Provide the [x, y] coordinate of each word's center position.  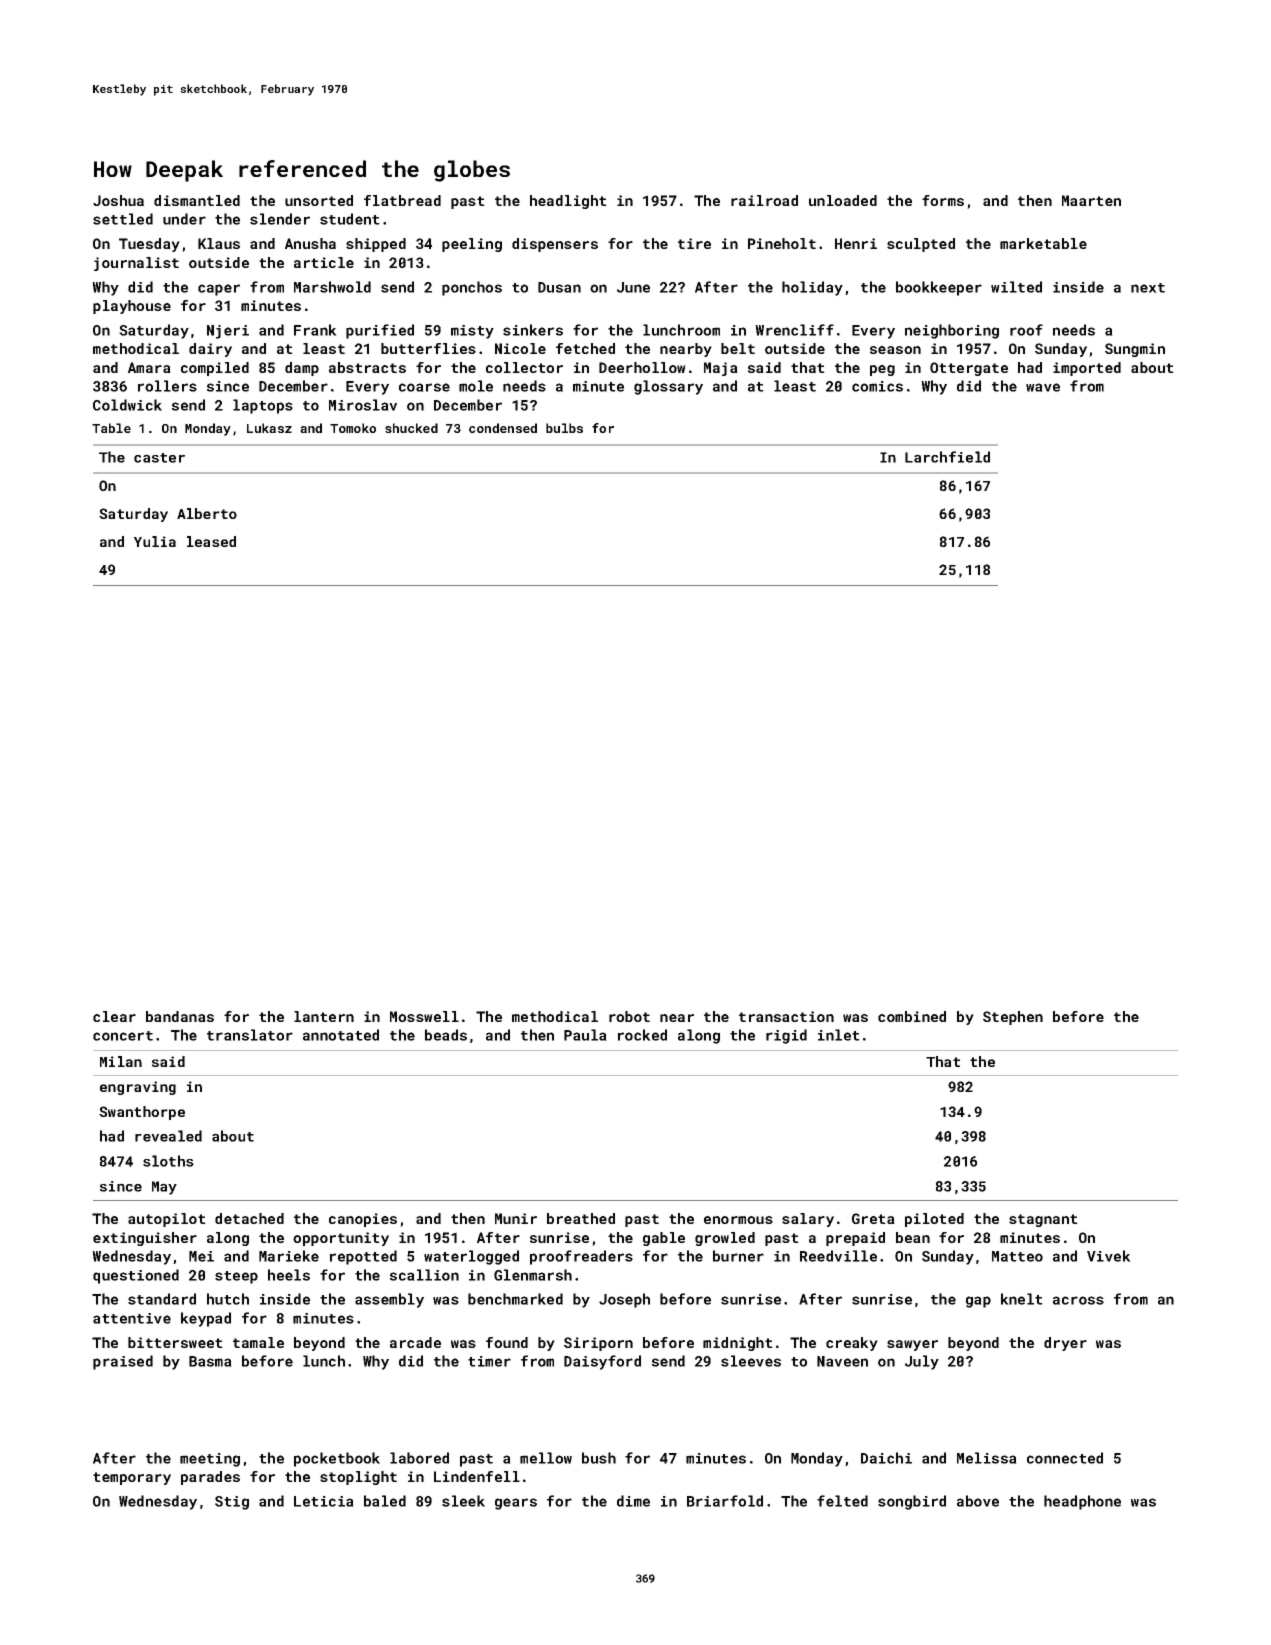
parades [210, 1478]
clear [114, 1016]
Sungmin [1135, 350]
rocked [642, 1035]
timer [489, 1361]
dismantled [197, 200]
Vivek [1109, 1256]
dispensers [555, 245]
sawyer [912, 1345]
